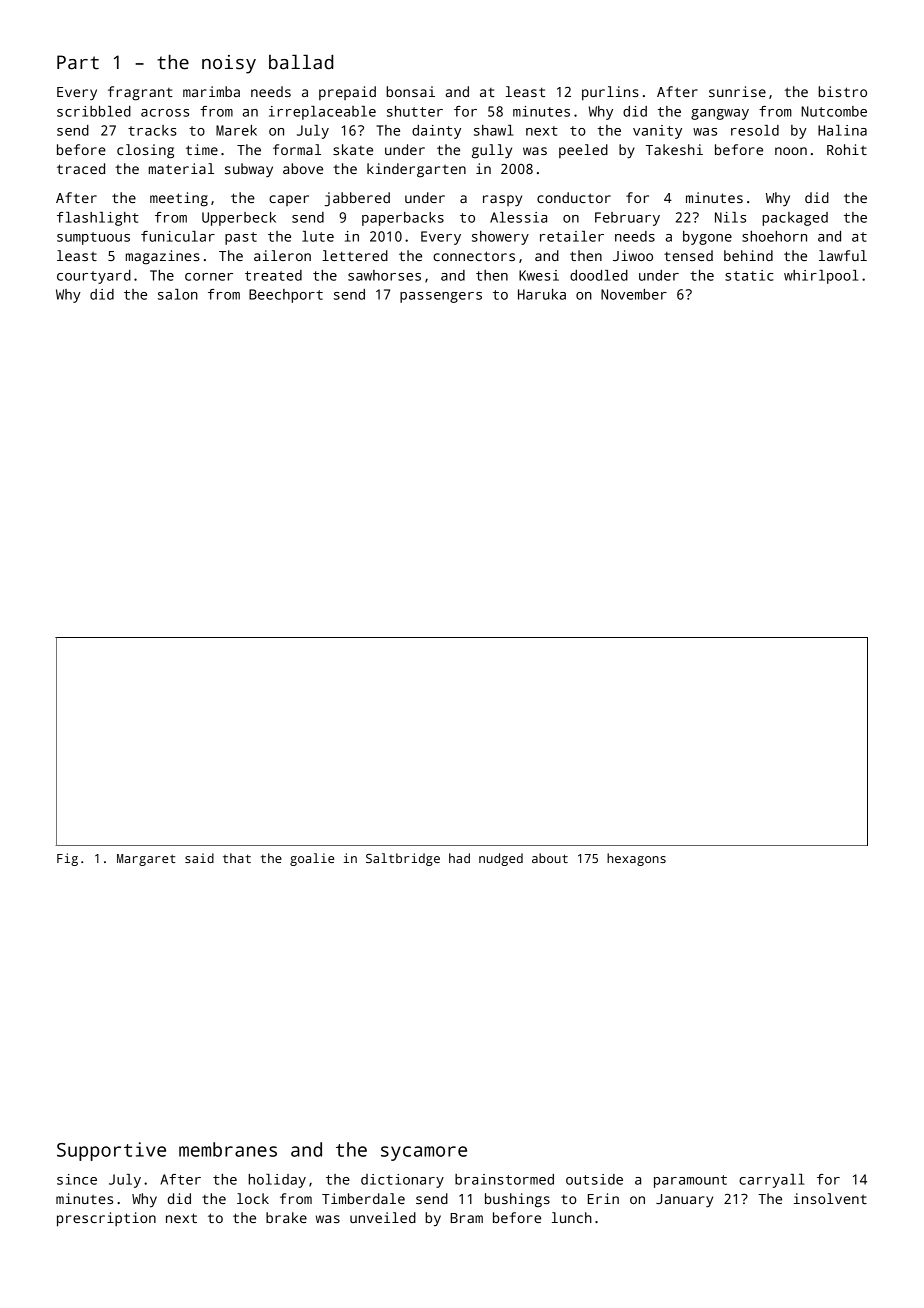  I want to click on nudged, so click(501, 859).
